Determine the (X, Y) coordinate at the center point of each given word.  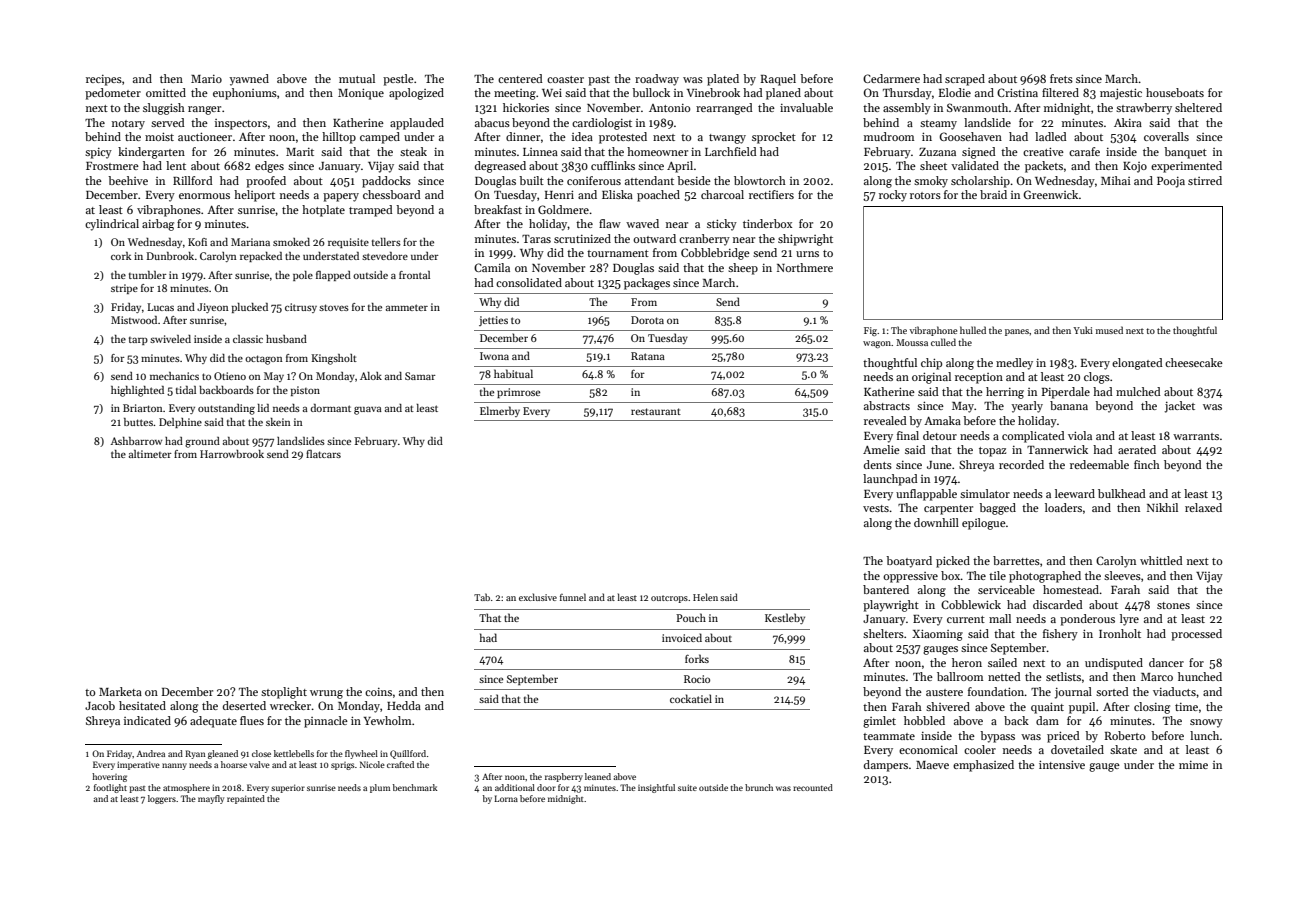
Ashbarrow (136, 441)
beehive (128, 180)
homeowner (657, 151)
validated (975, 165)
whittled (1161, 560)
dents (878, 464)
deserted (244, 705)
